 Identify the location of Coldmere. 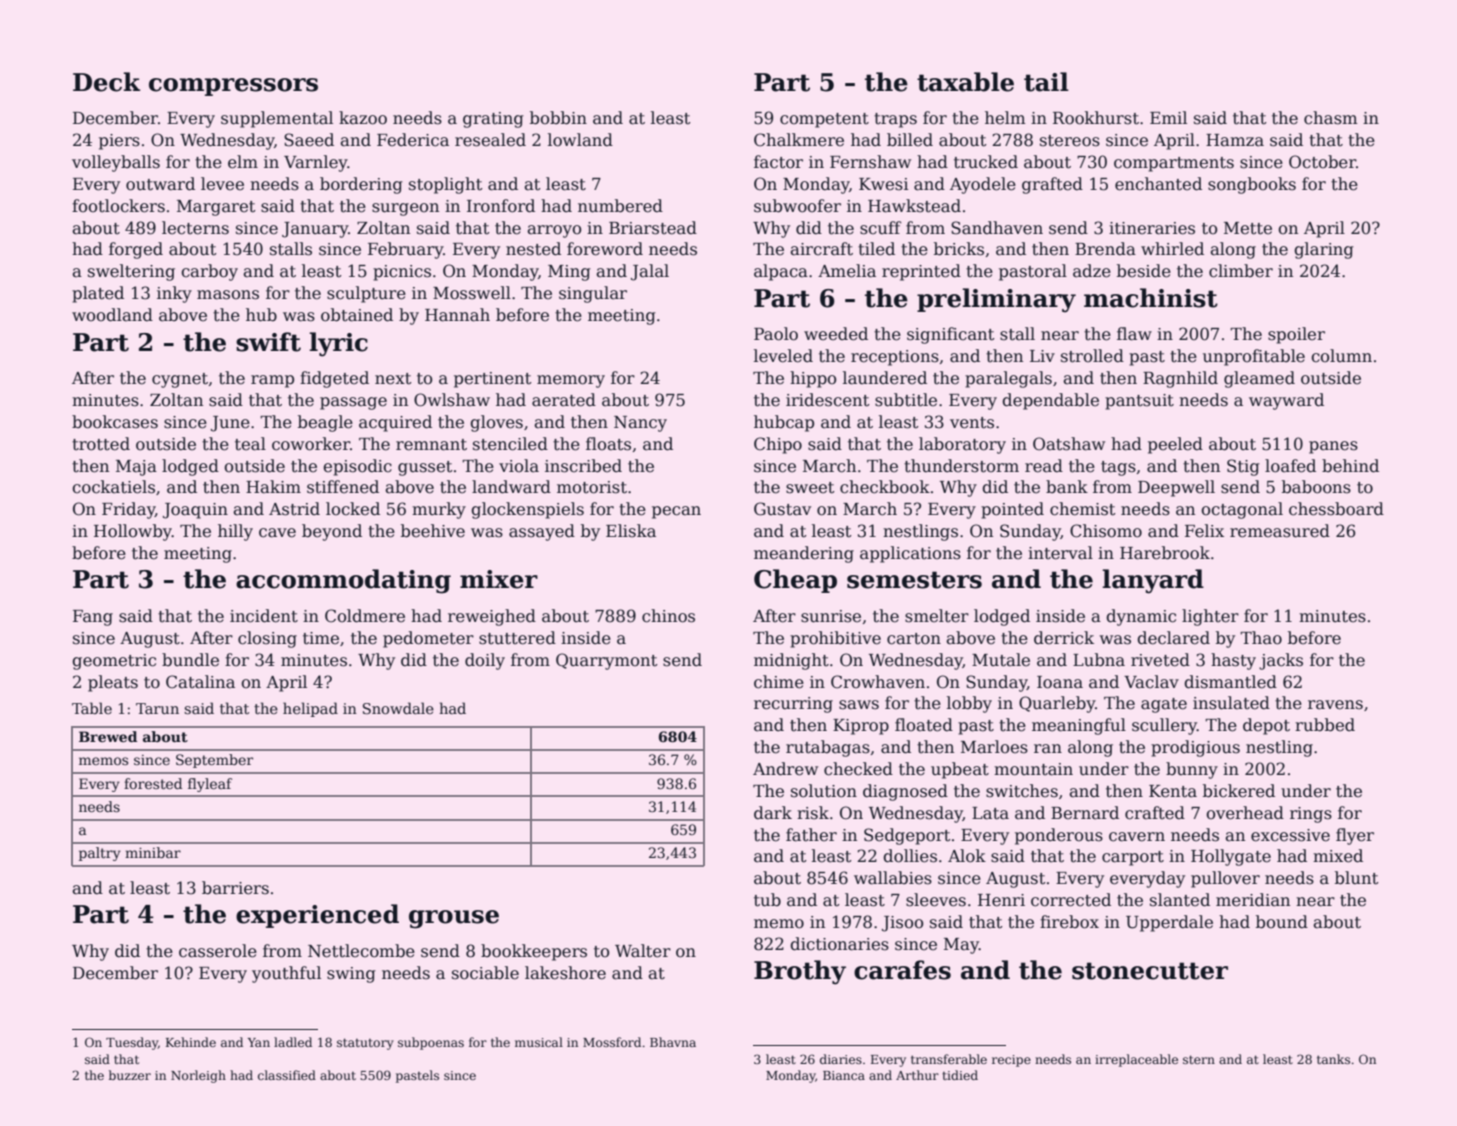
(365, 616).
